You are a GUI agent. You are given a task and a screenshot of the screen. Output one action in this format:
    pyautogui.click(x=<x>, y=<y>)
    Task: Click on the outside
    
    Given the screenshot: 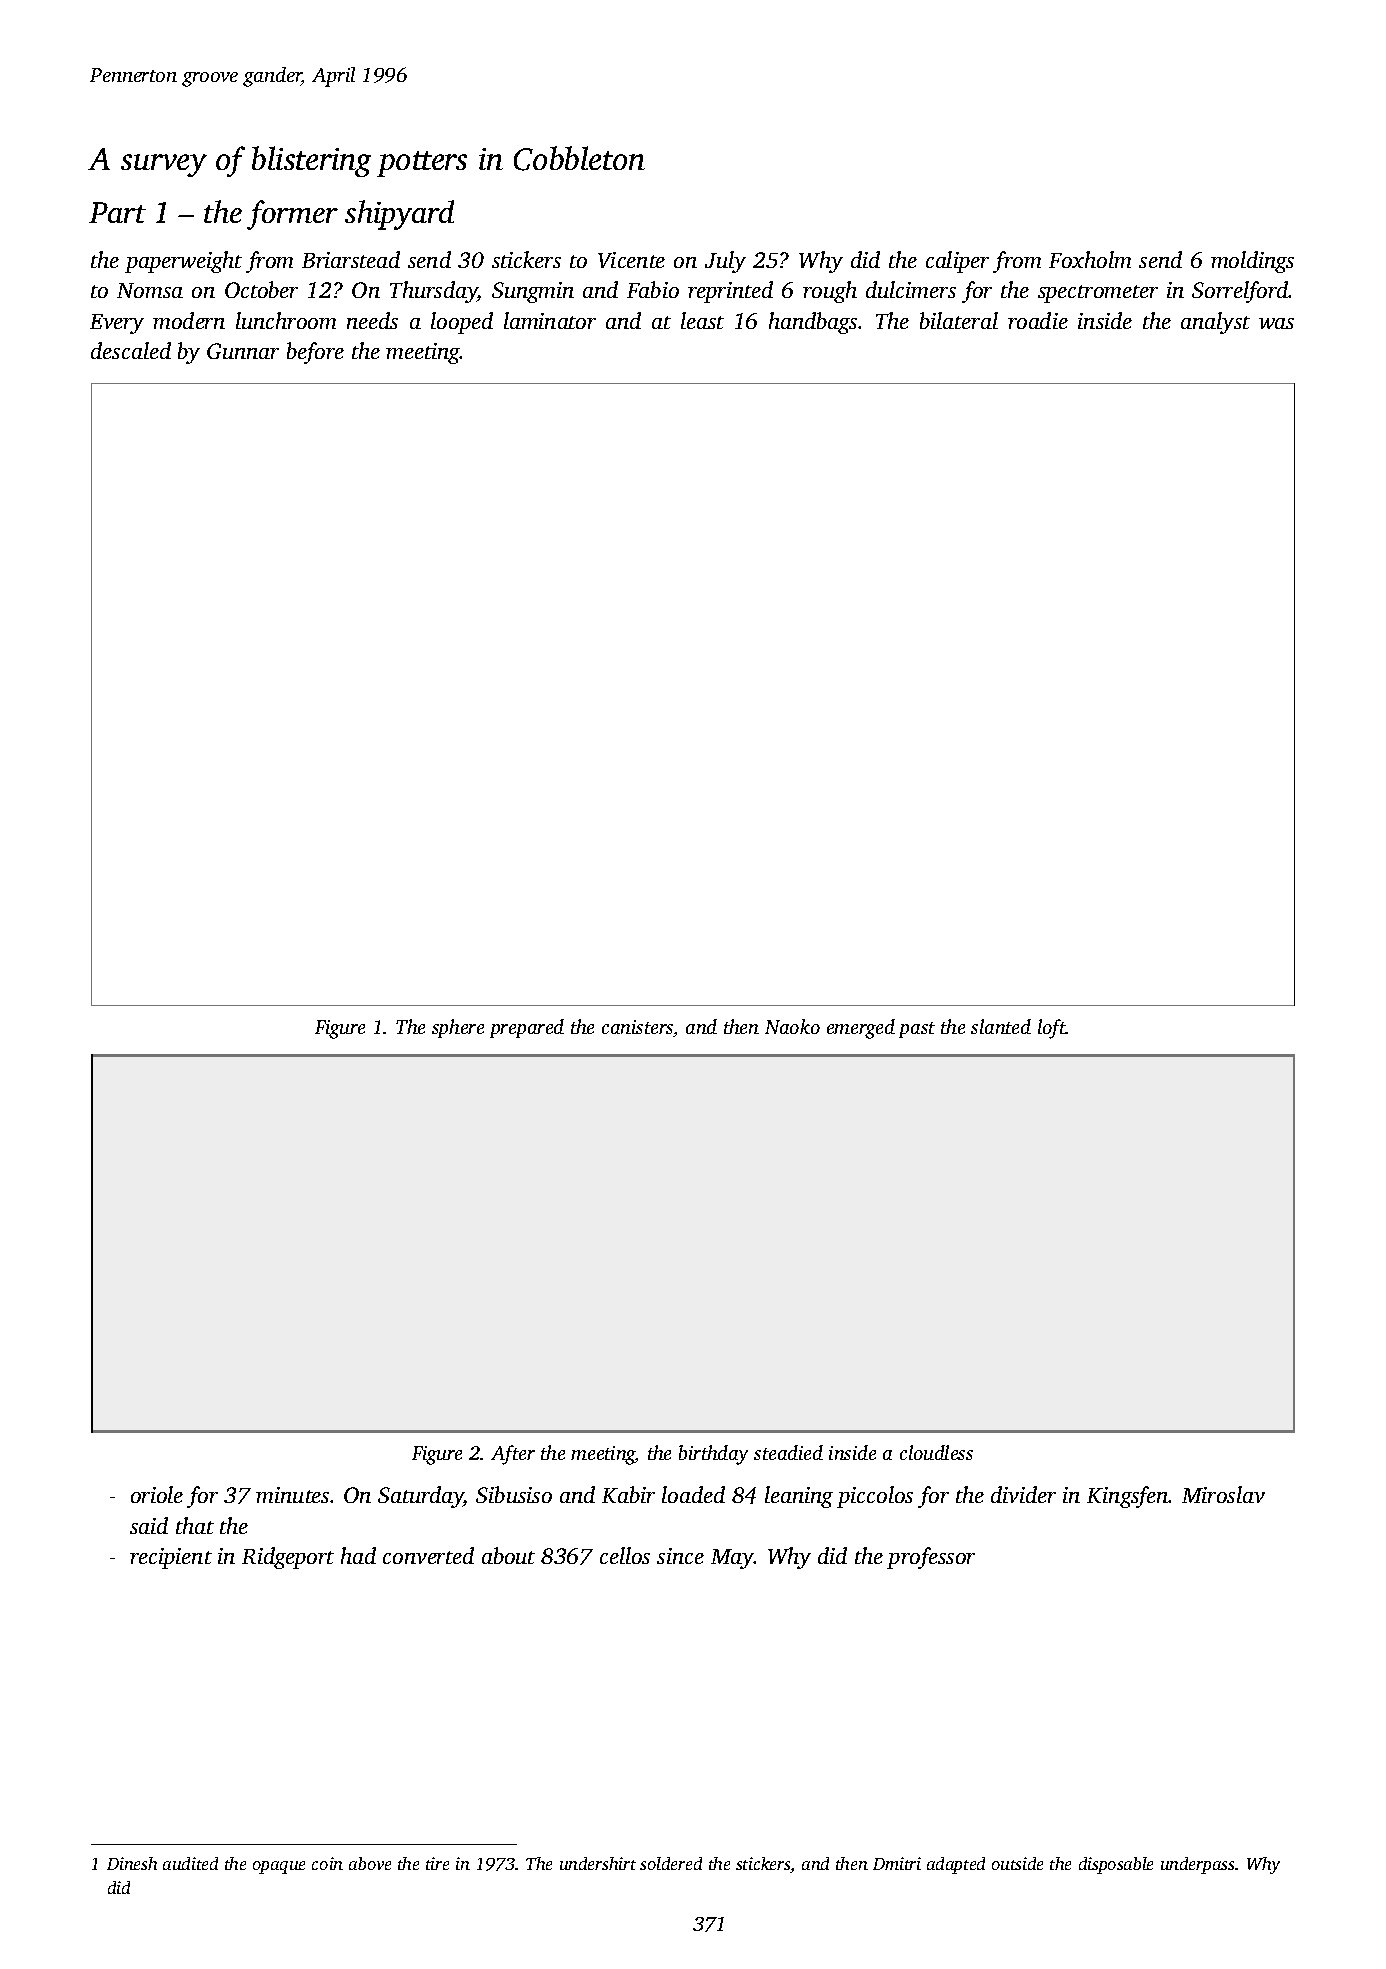 What is the action you would take?
    pyautogui.click(x=1017, y=1863)
